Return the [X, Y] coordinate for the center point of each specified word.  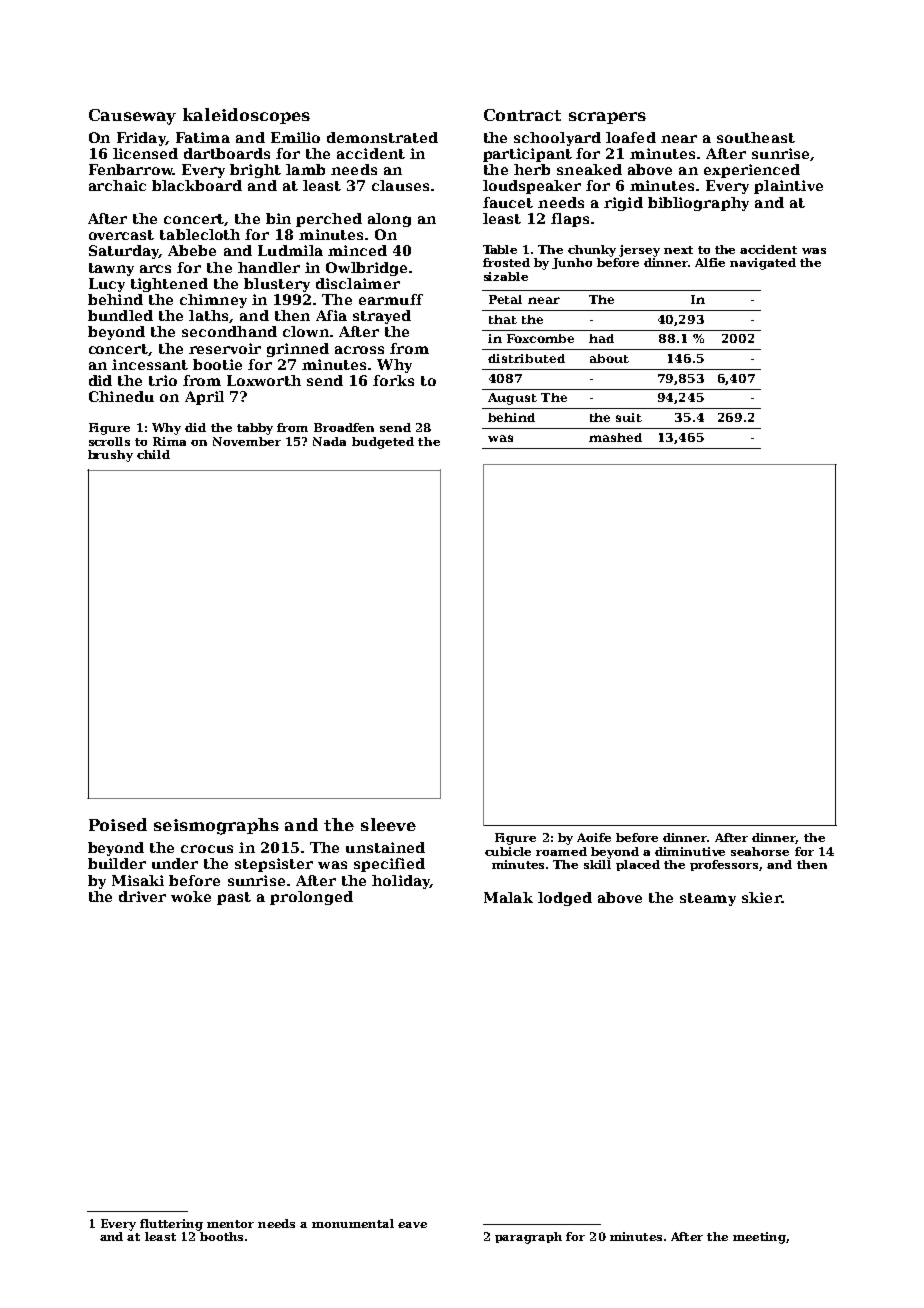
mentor [230, 1224]
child [153, 454]
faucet [508, 202]
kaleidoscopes [246, 116]
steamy [708, 899]
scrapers [607, 118]
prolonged [311, 898]
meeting [759, 1238]
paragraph [528, 1238]
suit [629, 417]
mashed [615, 437]
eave [412, 1225]
